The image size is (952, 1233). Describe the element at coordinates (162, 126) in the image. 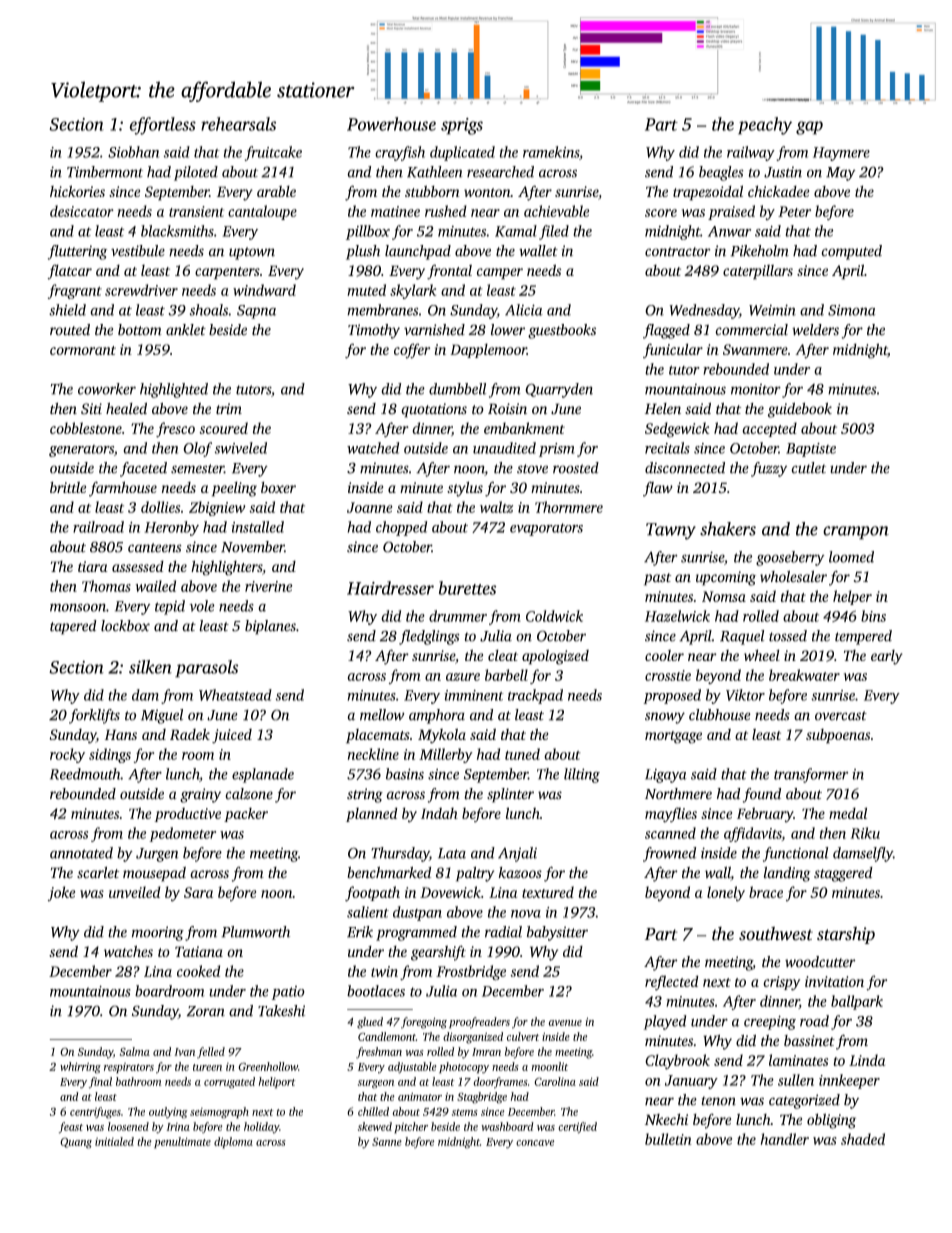

I see `effortless` at that location.
